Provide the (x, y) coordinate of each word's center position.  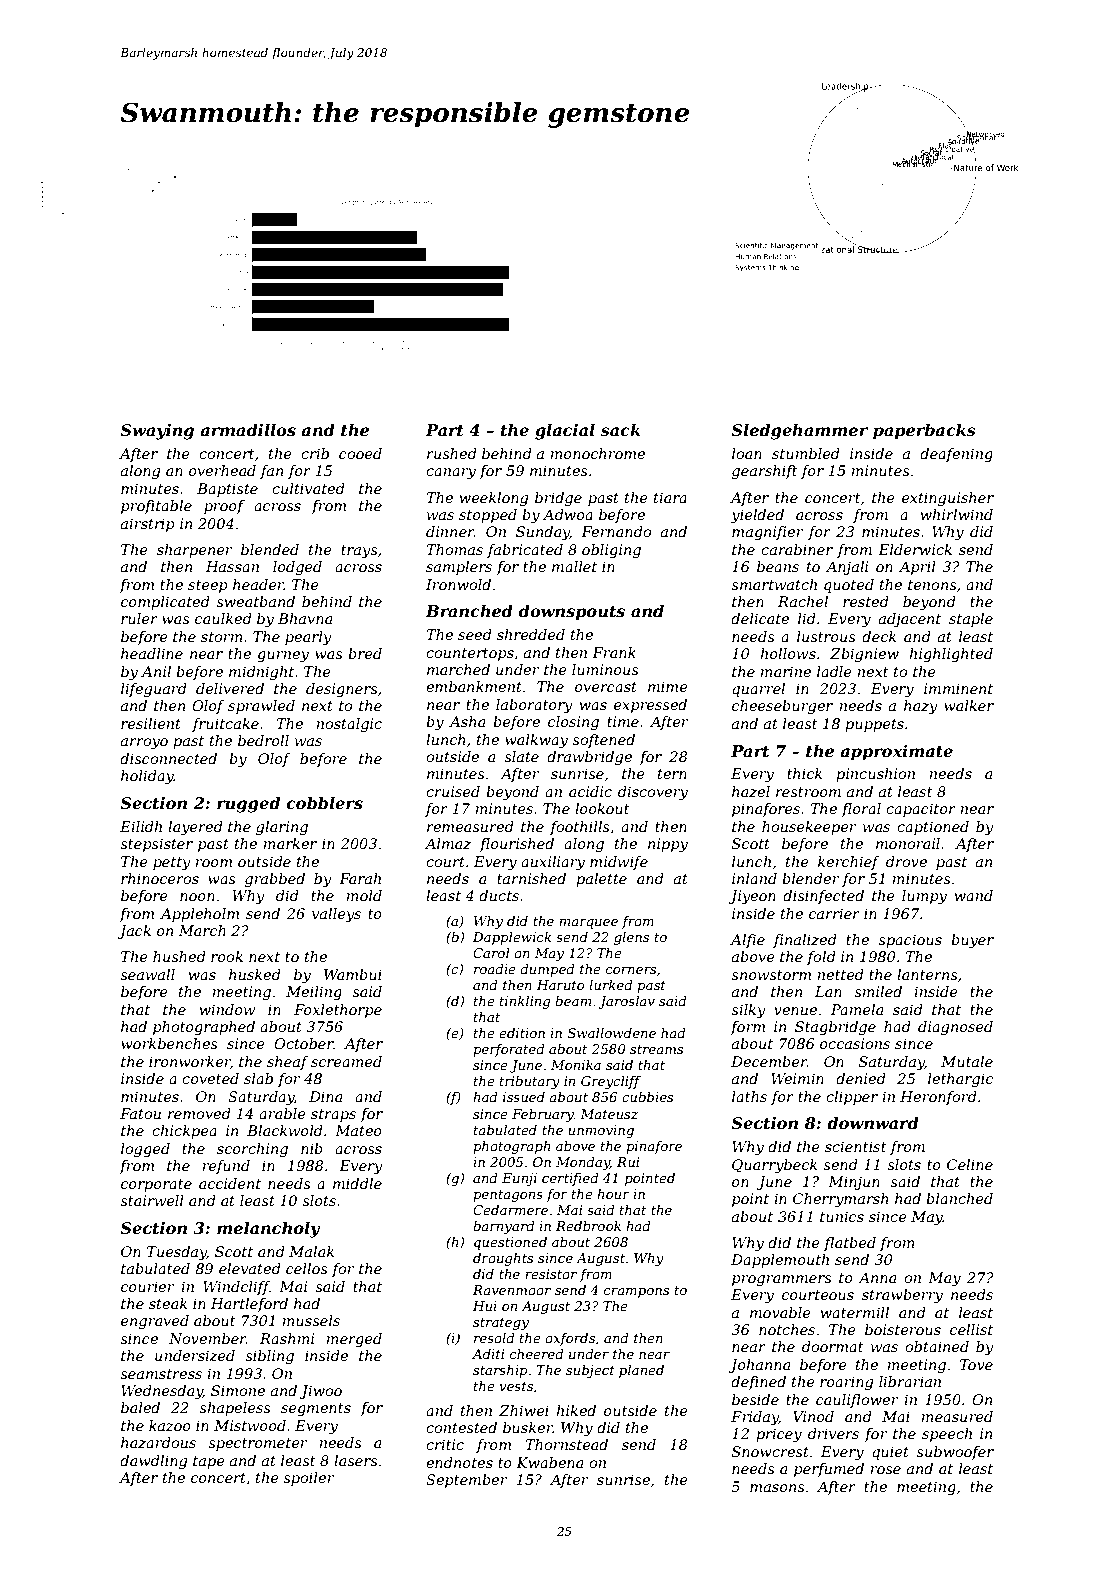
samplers (459, 568)
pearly (308, 638)
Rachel (803, 601)
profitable (156, 507)
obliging (611, 551)
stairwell (152, 1200)
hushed (179, 956)
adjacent (910, 620)
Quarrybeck (774, 1166)
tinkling (525, 1002)
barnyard (504, 1227)
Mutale (967, 1061)
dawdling (153, 1462)
